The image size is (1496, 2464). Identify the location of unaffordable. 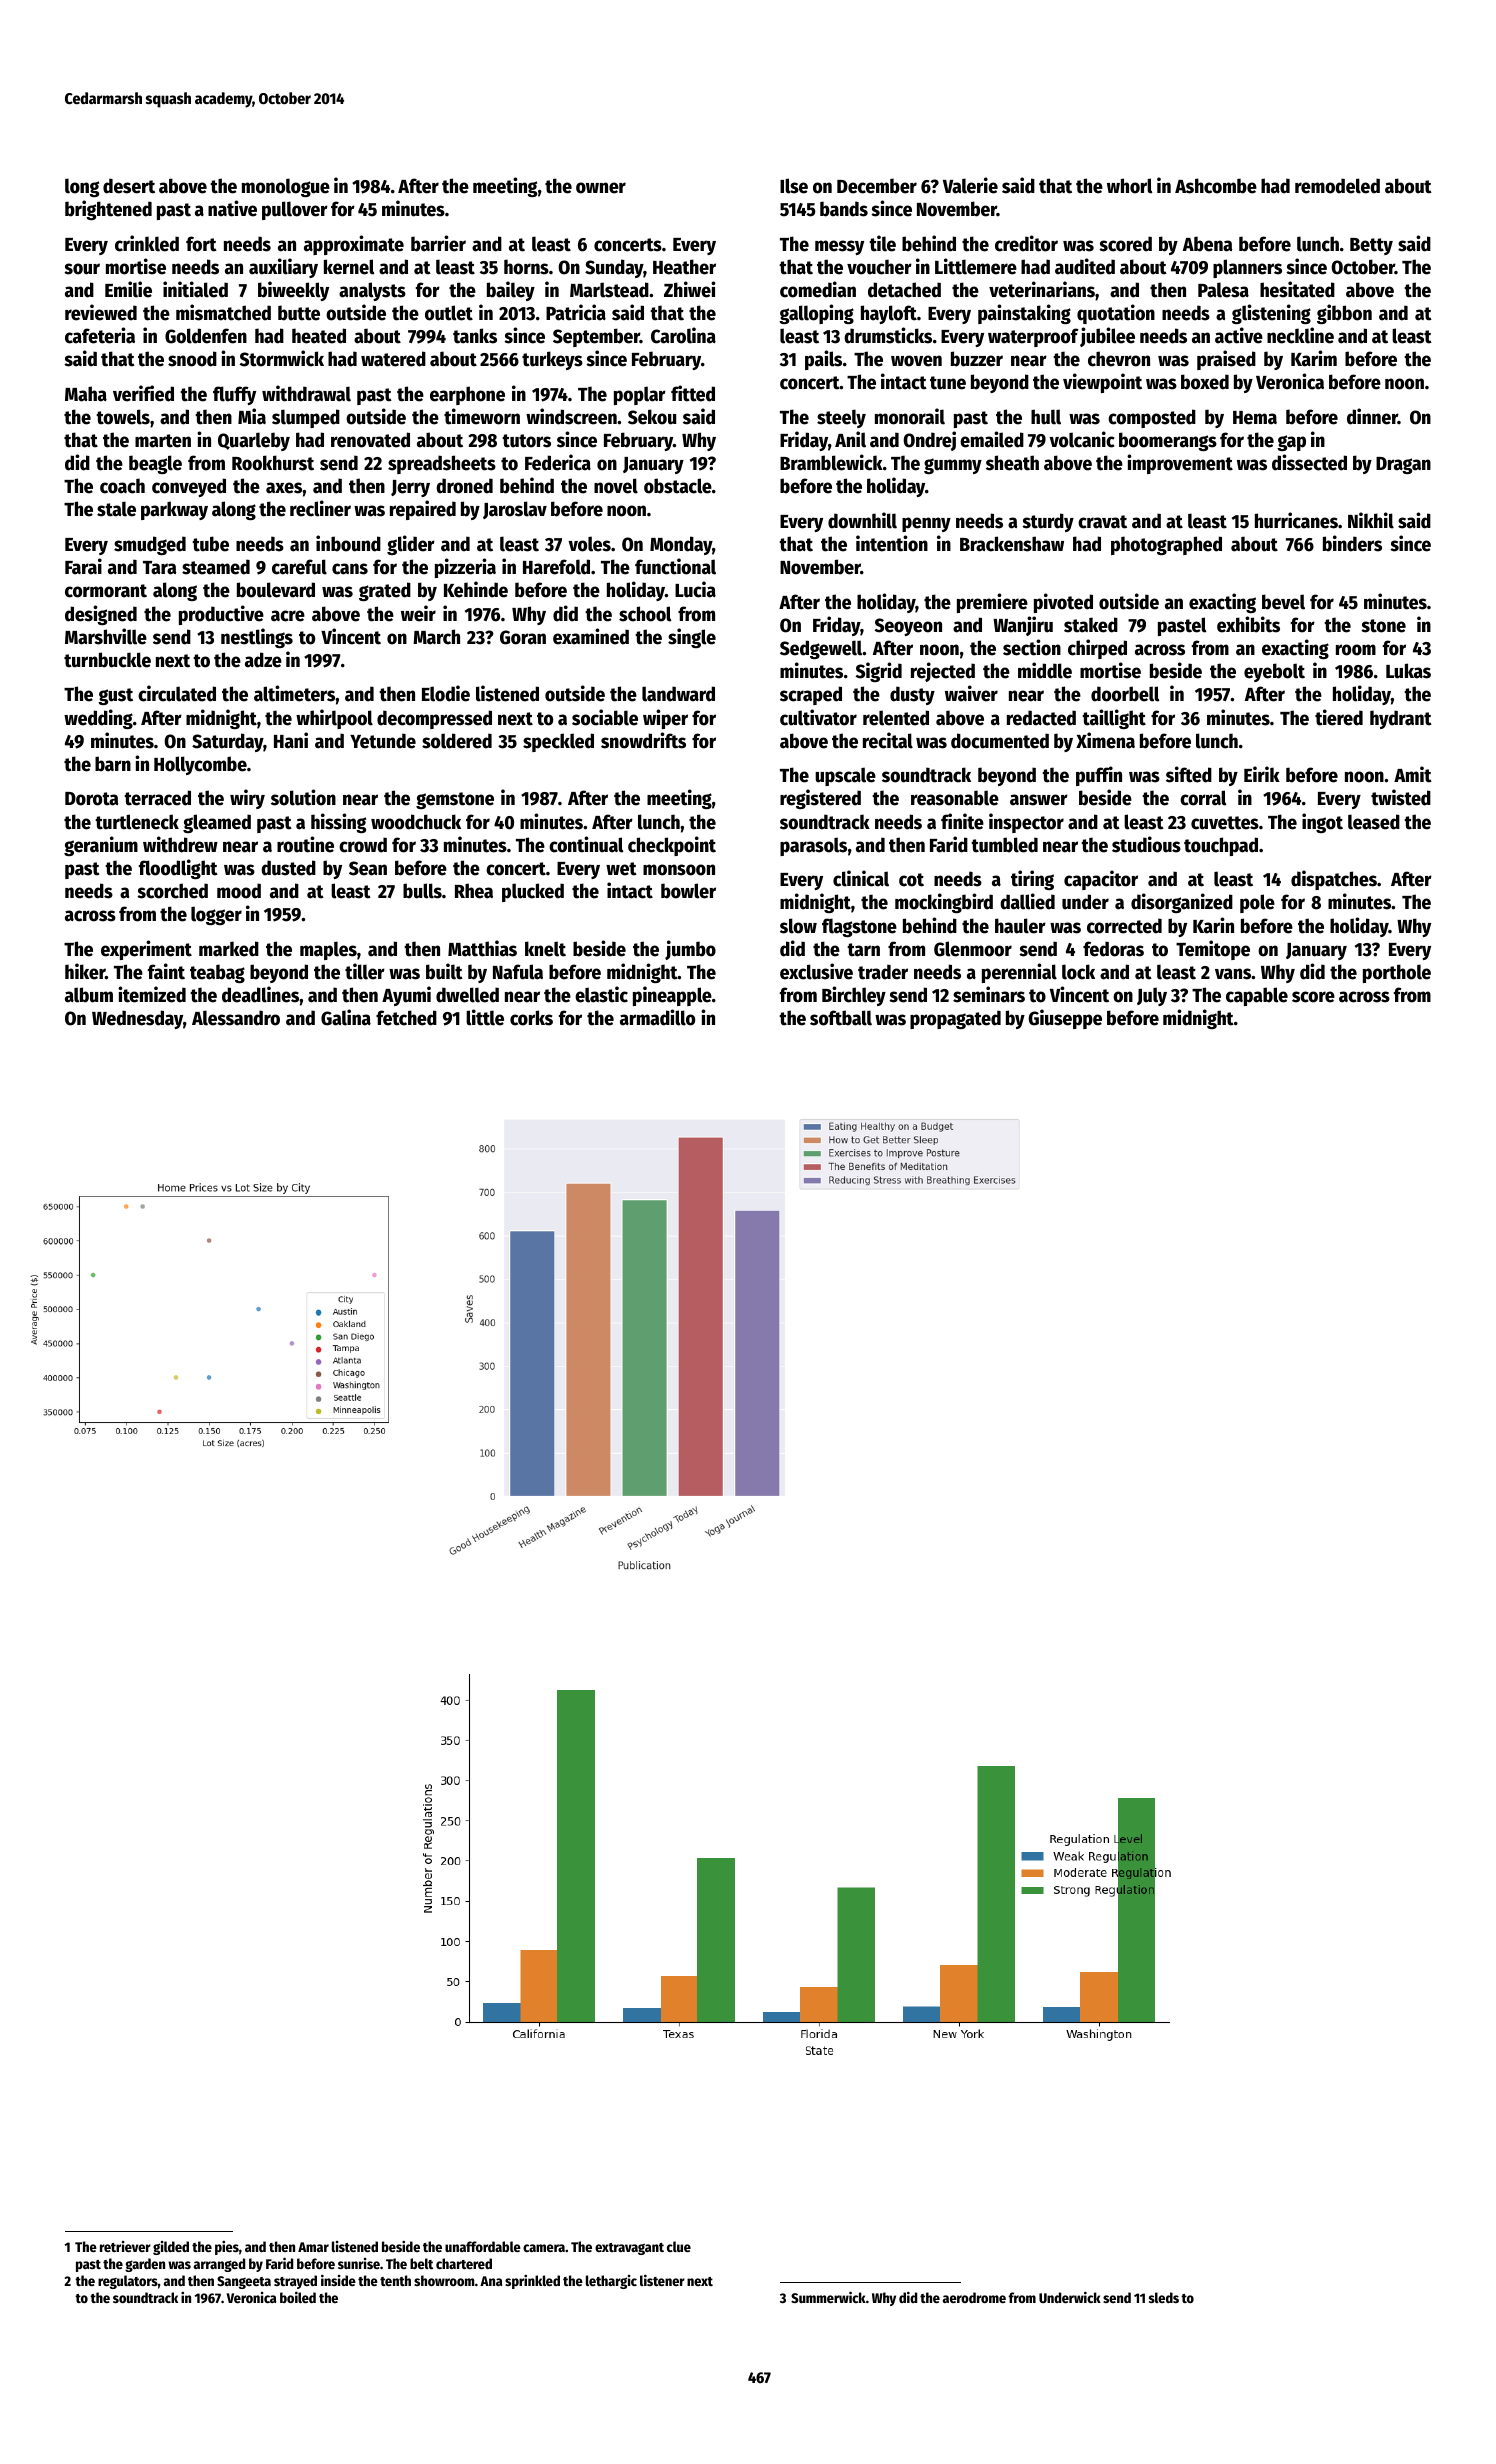
(483, 2246).
